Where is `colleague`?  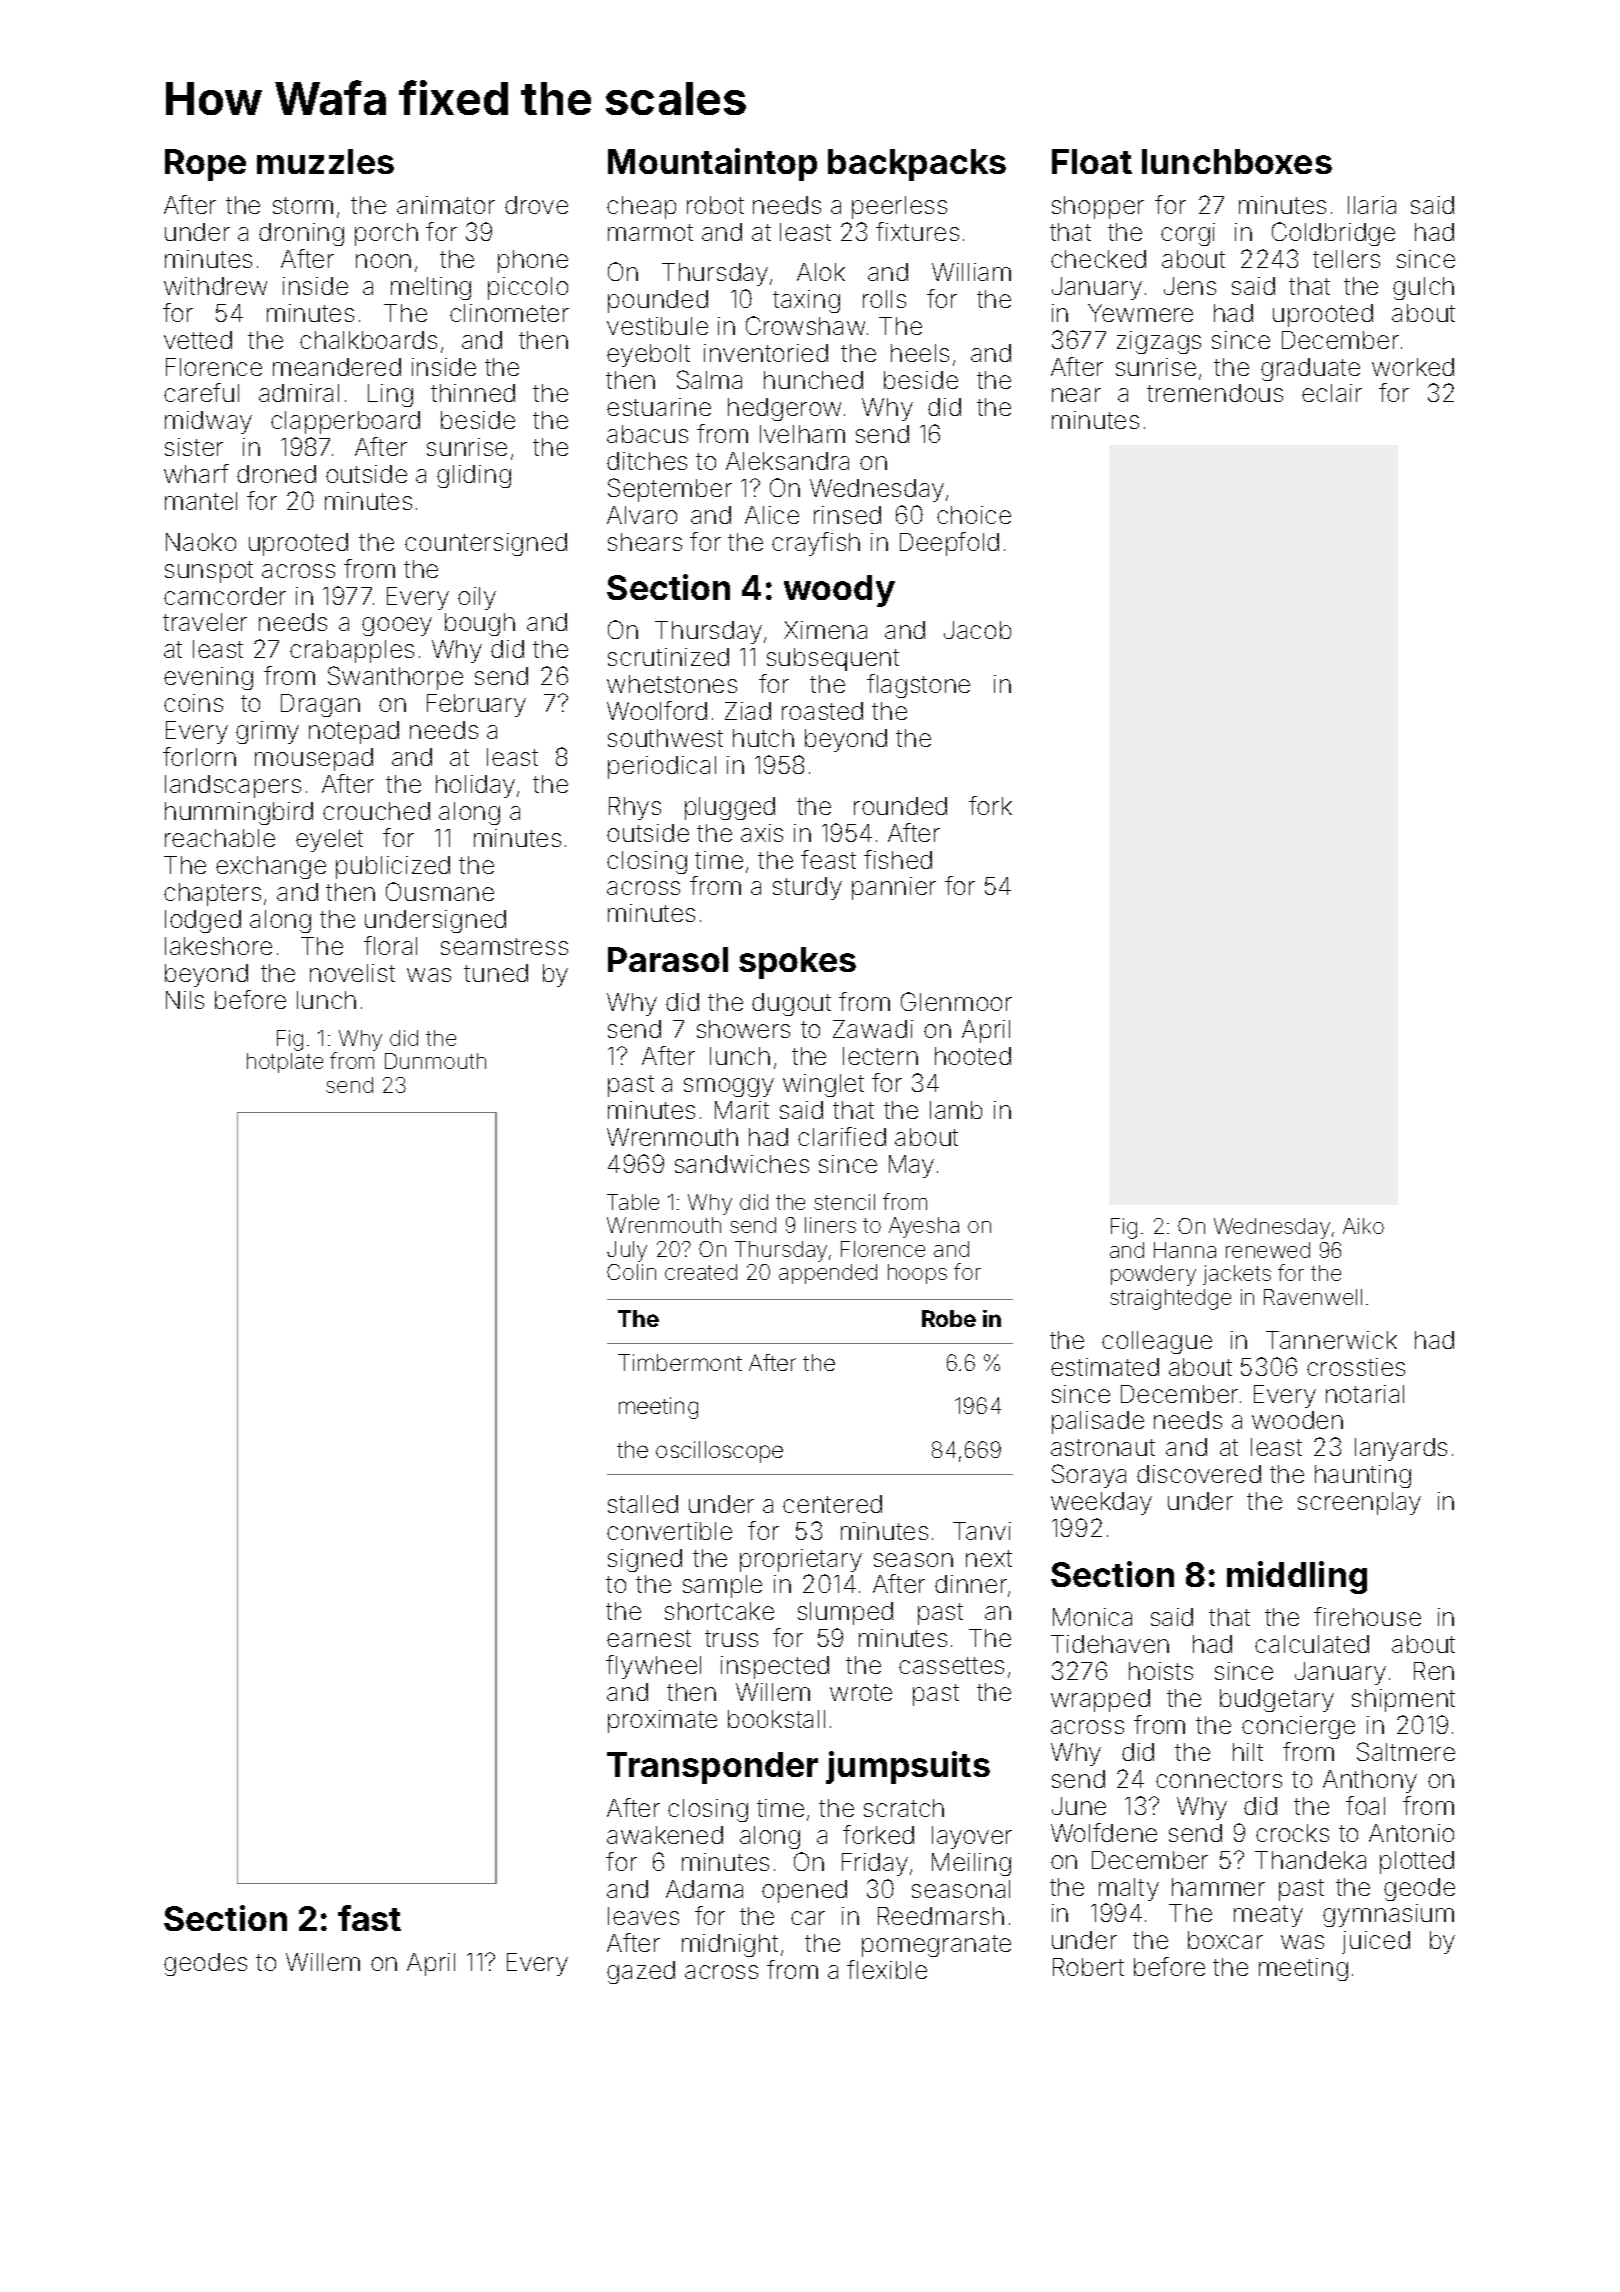
colleague is located at coordinates (1157, 1342).
